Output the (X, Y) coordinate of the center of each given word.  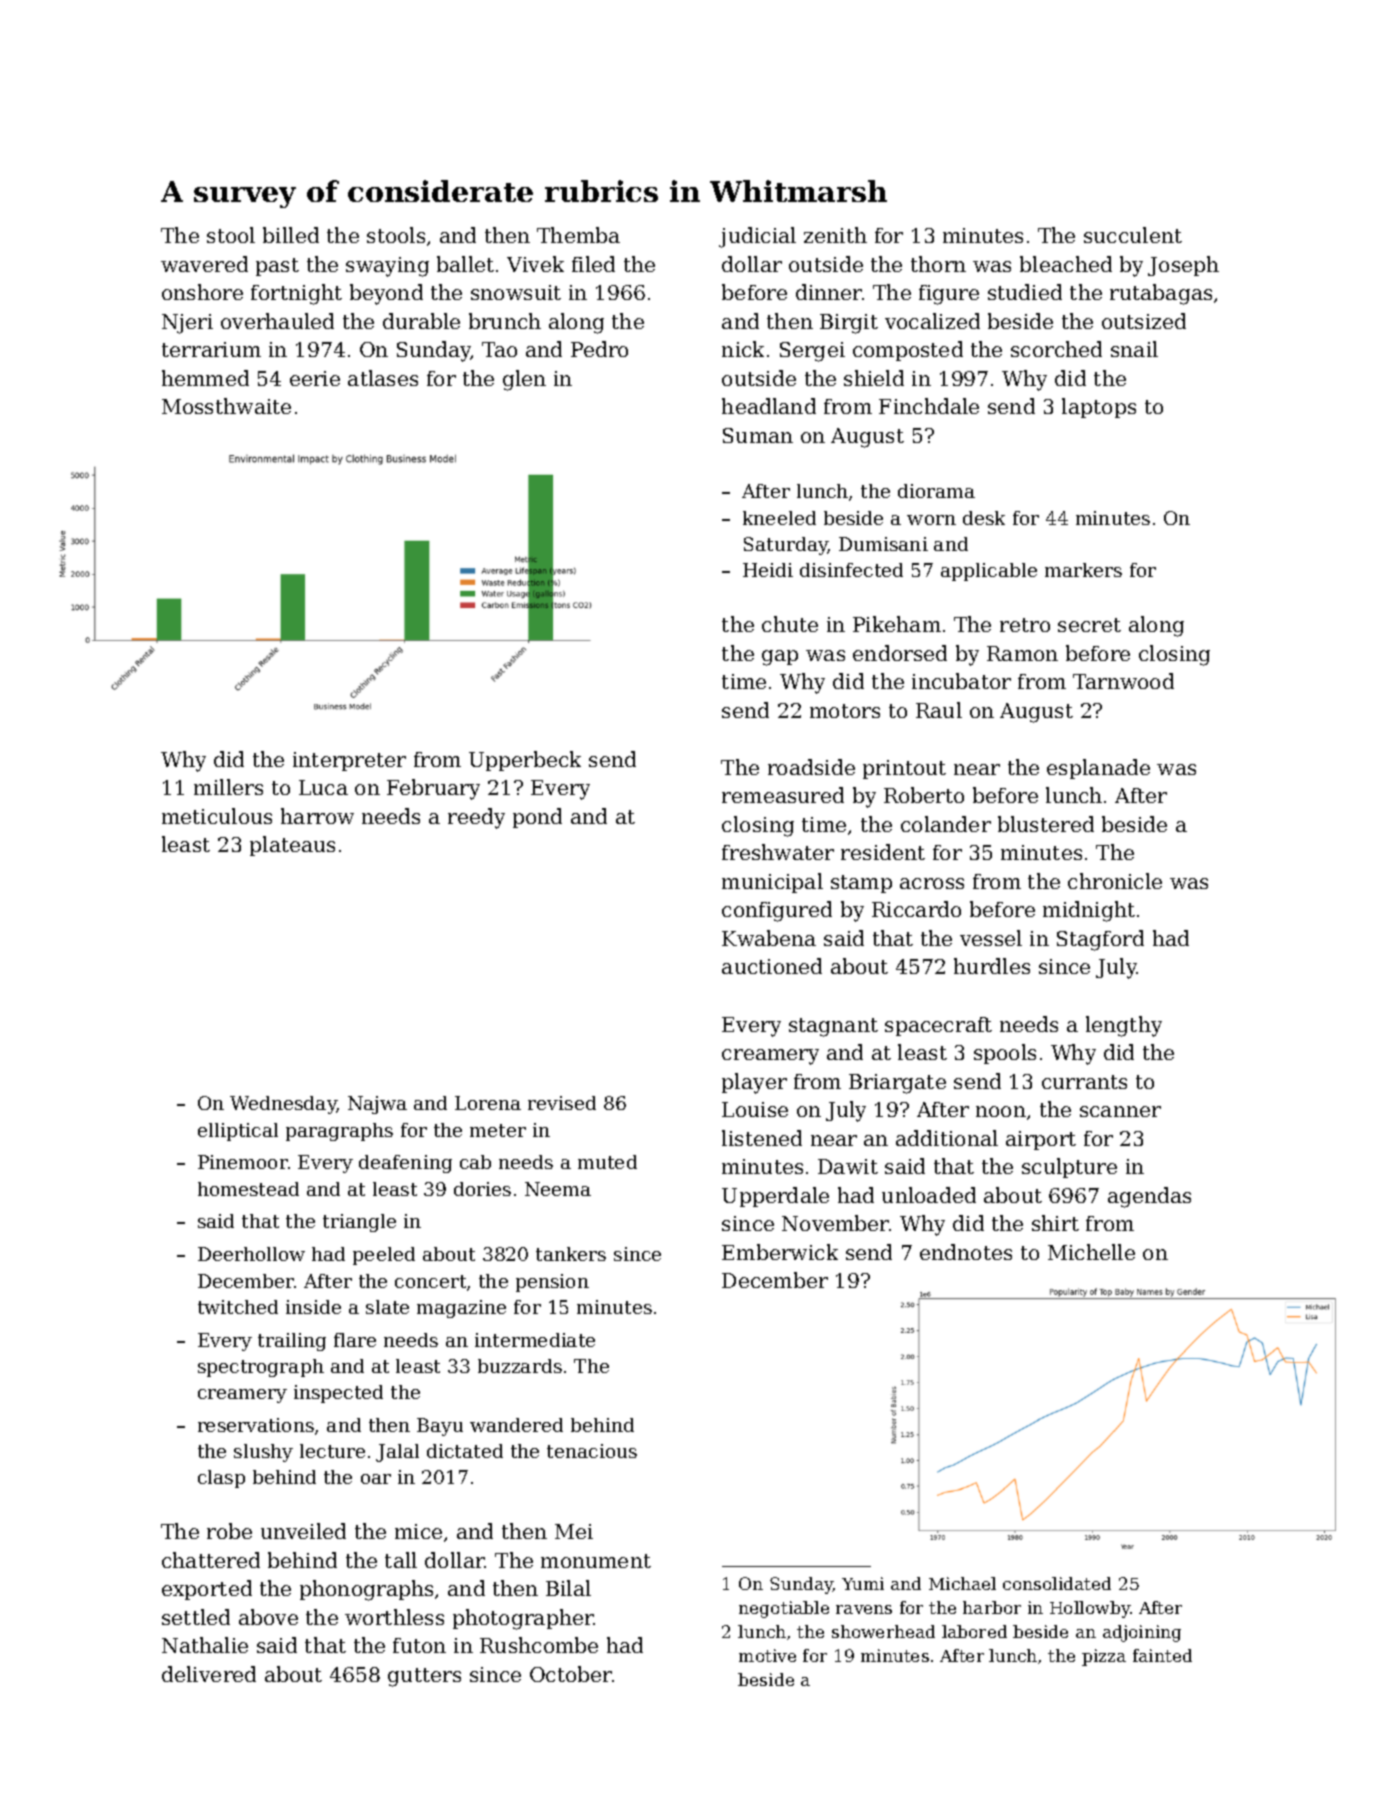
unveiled (303, 1531)
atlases (383, 378)
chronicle (1115, 881)
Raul (939, 710)
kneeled (779, 518)
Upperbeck (525, 761)
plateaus (292, 846)
